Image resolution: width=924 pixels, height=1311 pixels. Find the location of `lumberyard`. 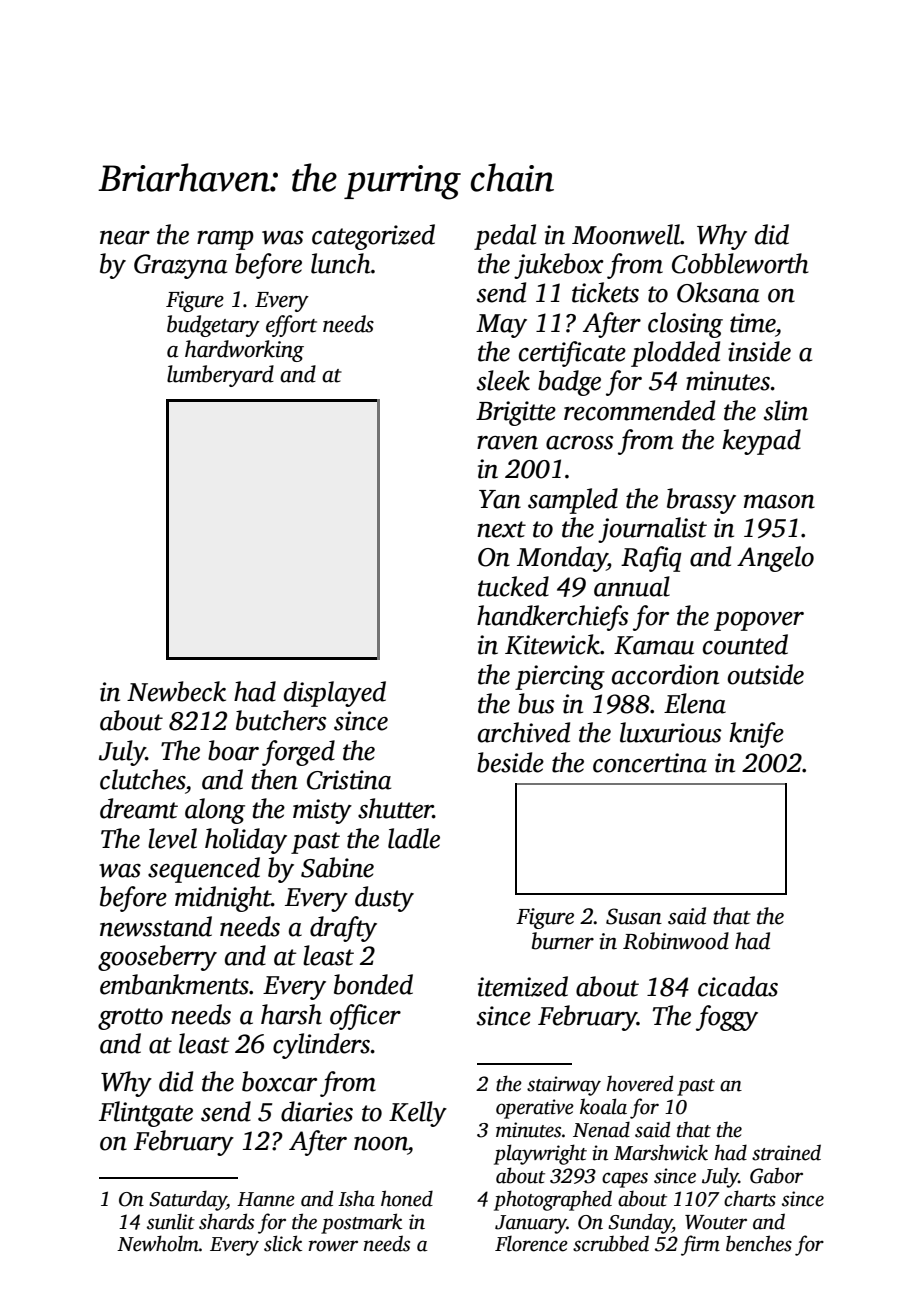

lumberyard is located at coordinates (220, 376).
